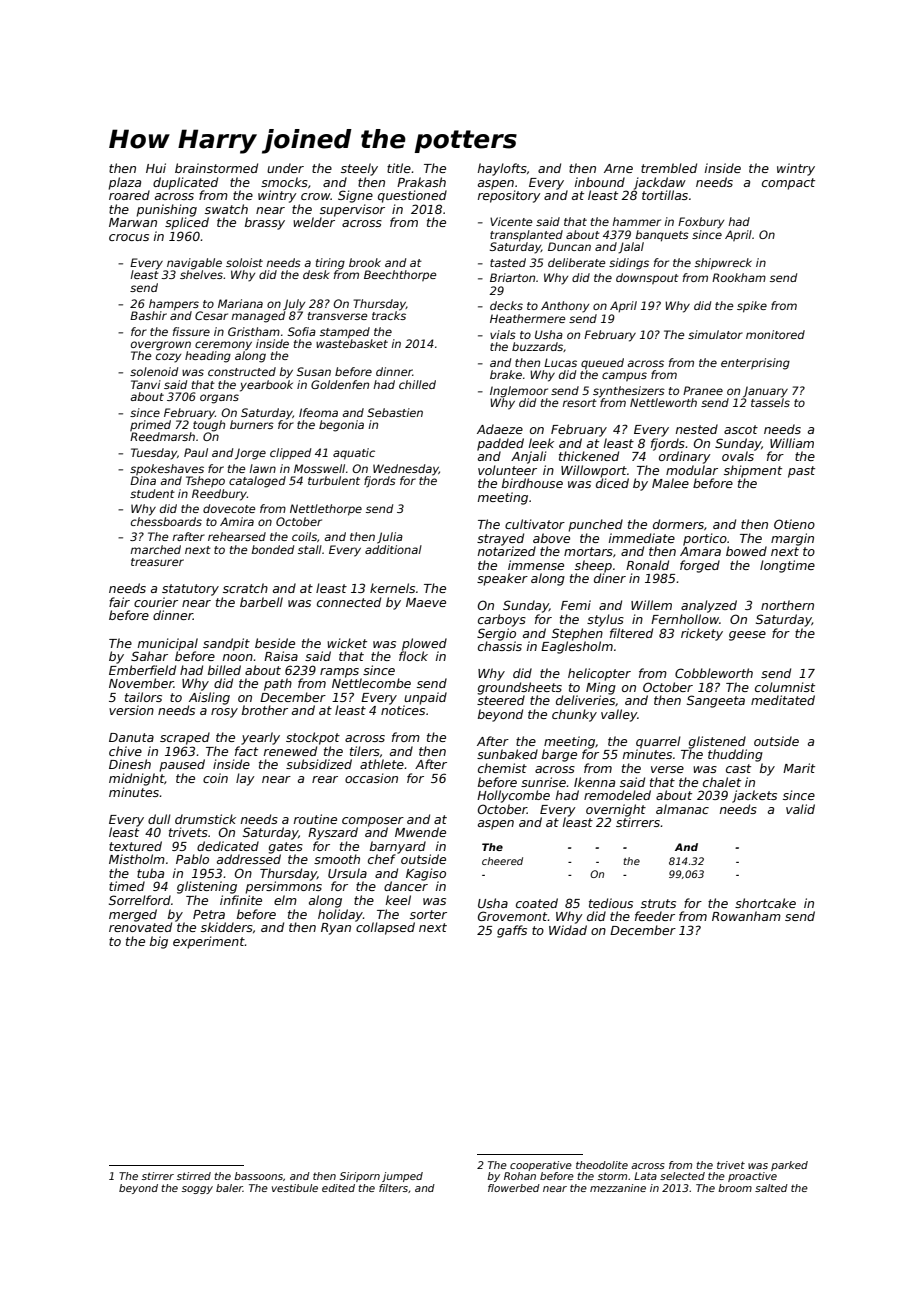  I want to click on tasted, so click(508, 262).
